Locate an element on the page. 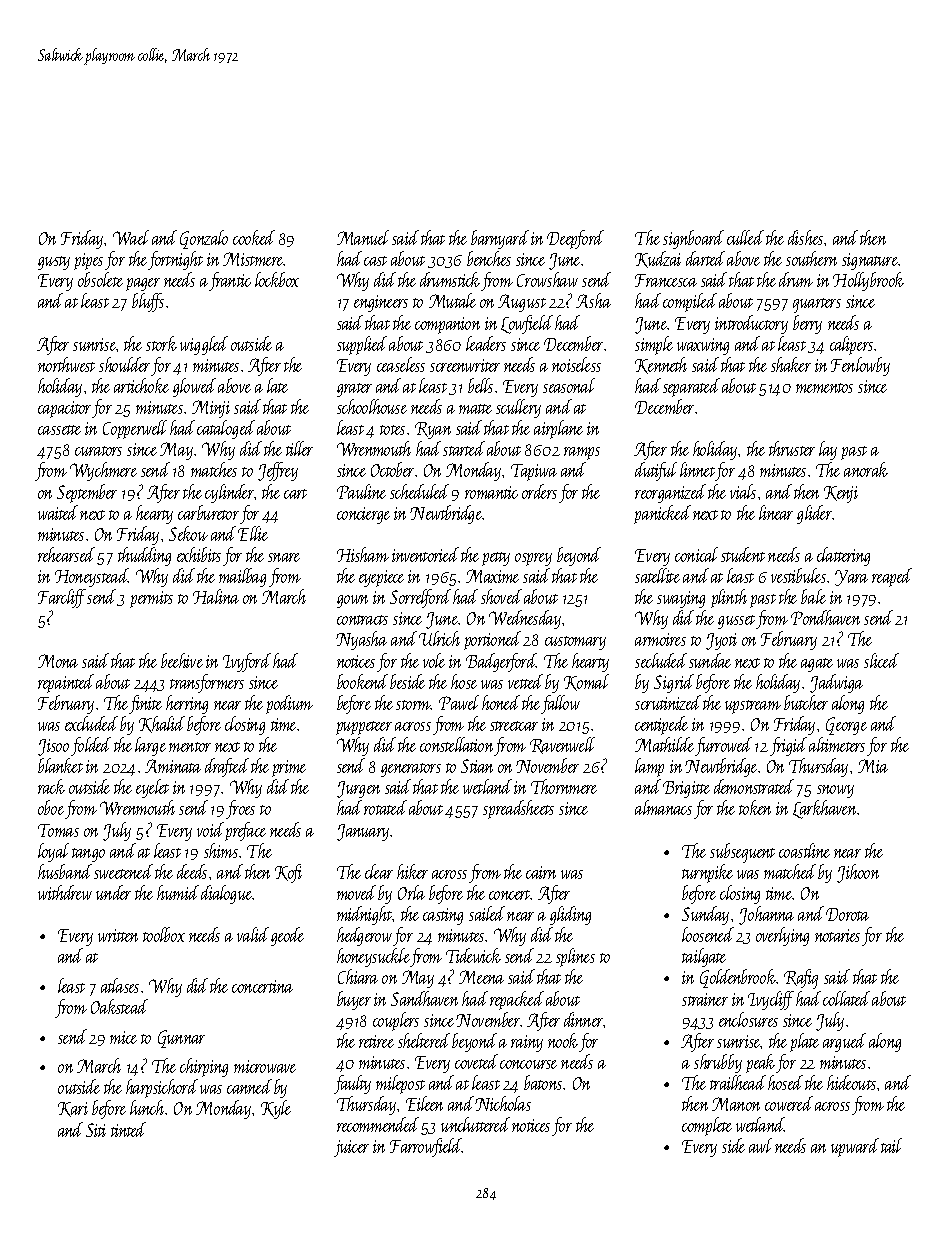 The image size is (952, 1233). Oakstead is located at coordinates (119, 1006).
